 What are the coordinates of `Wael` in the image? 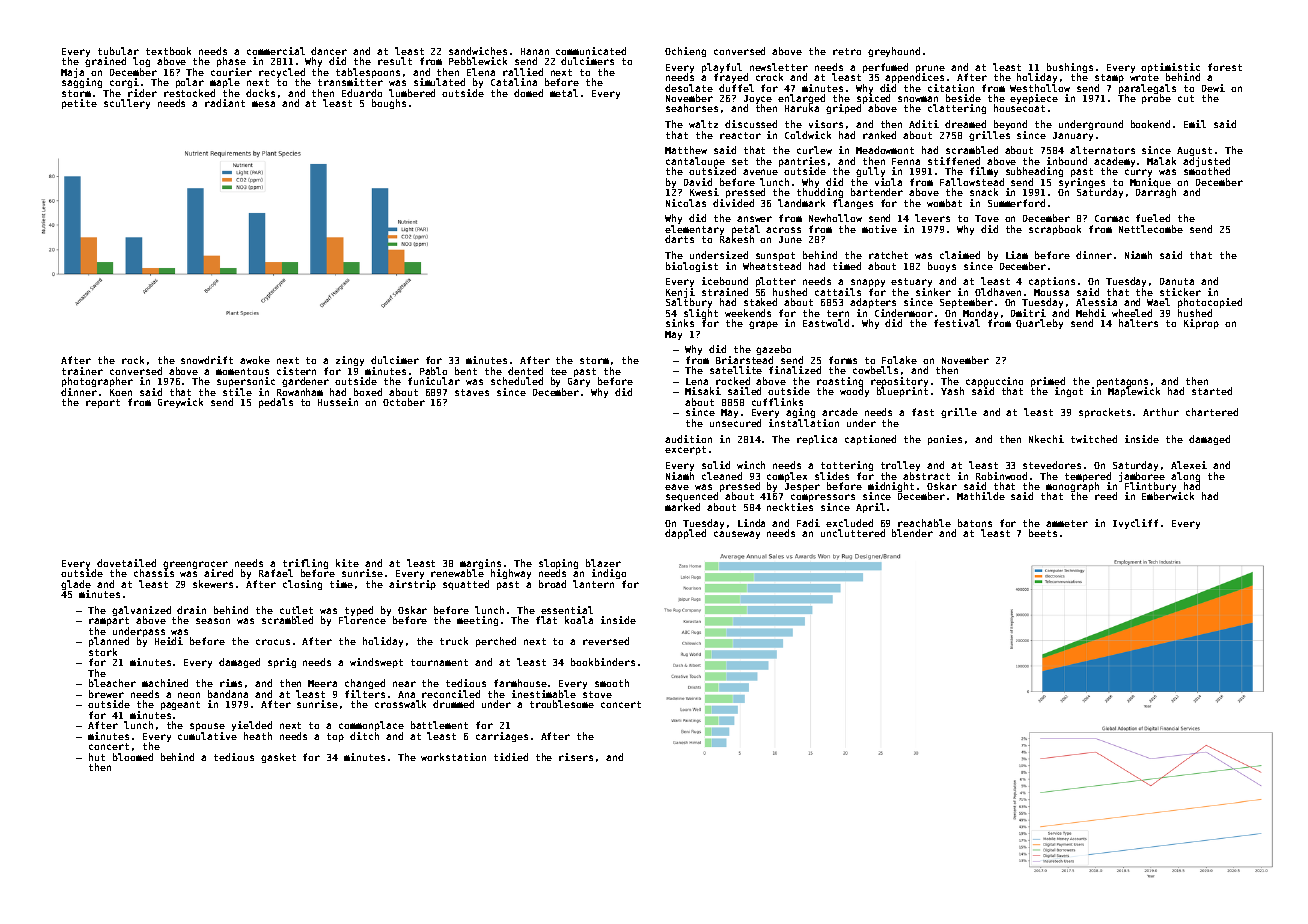 It's located at (1158, 302).
